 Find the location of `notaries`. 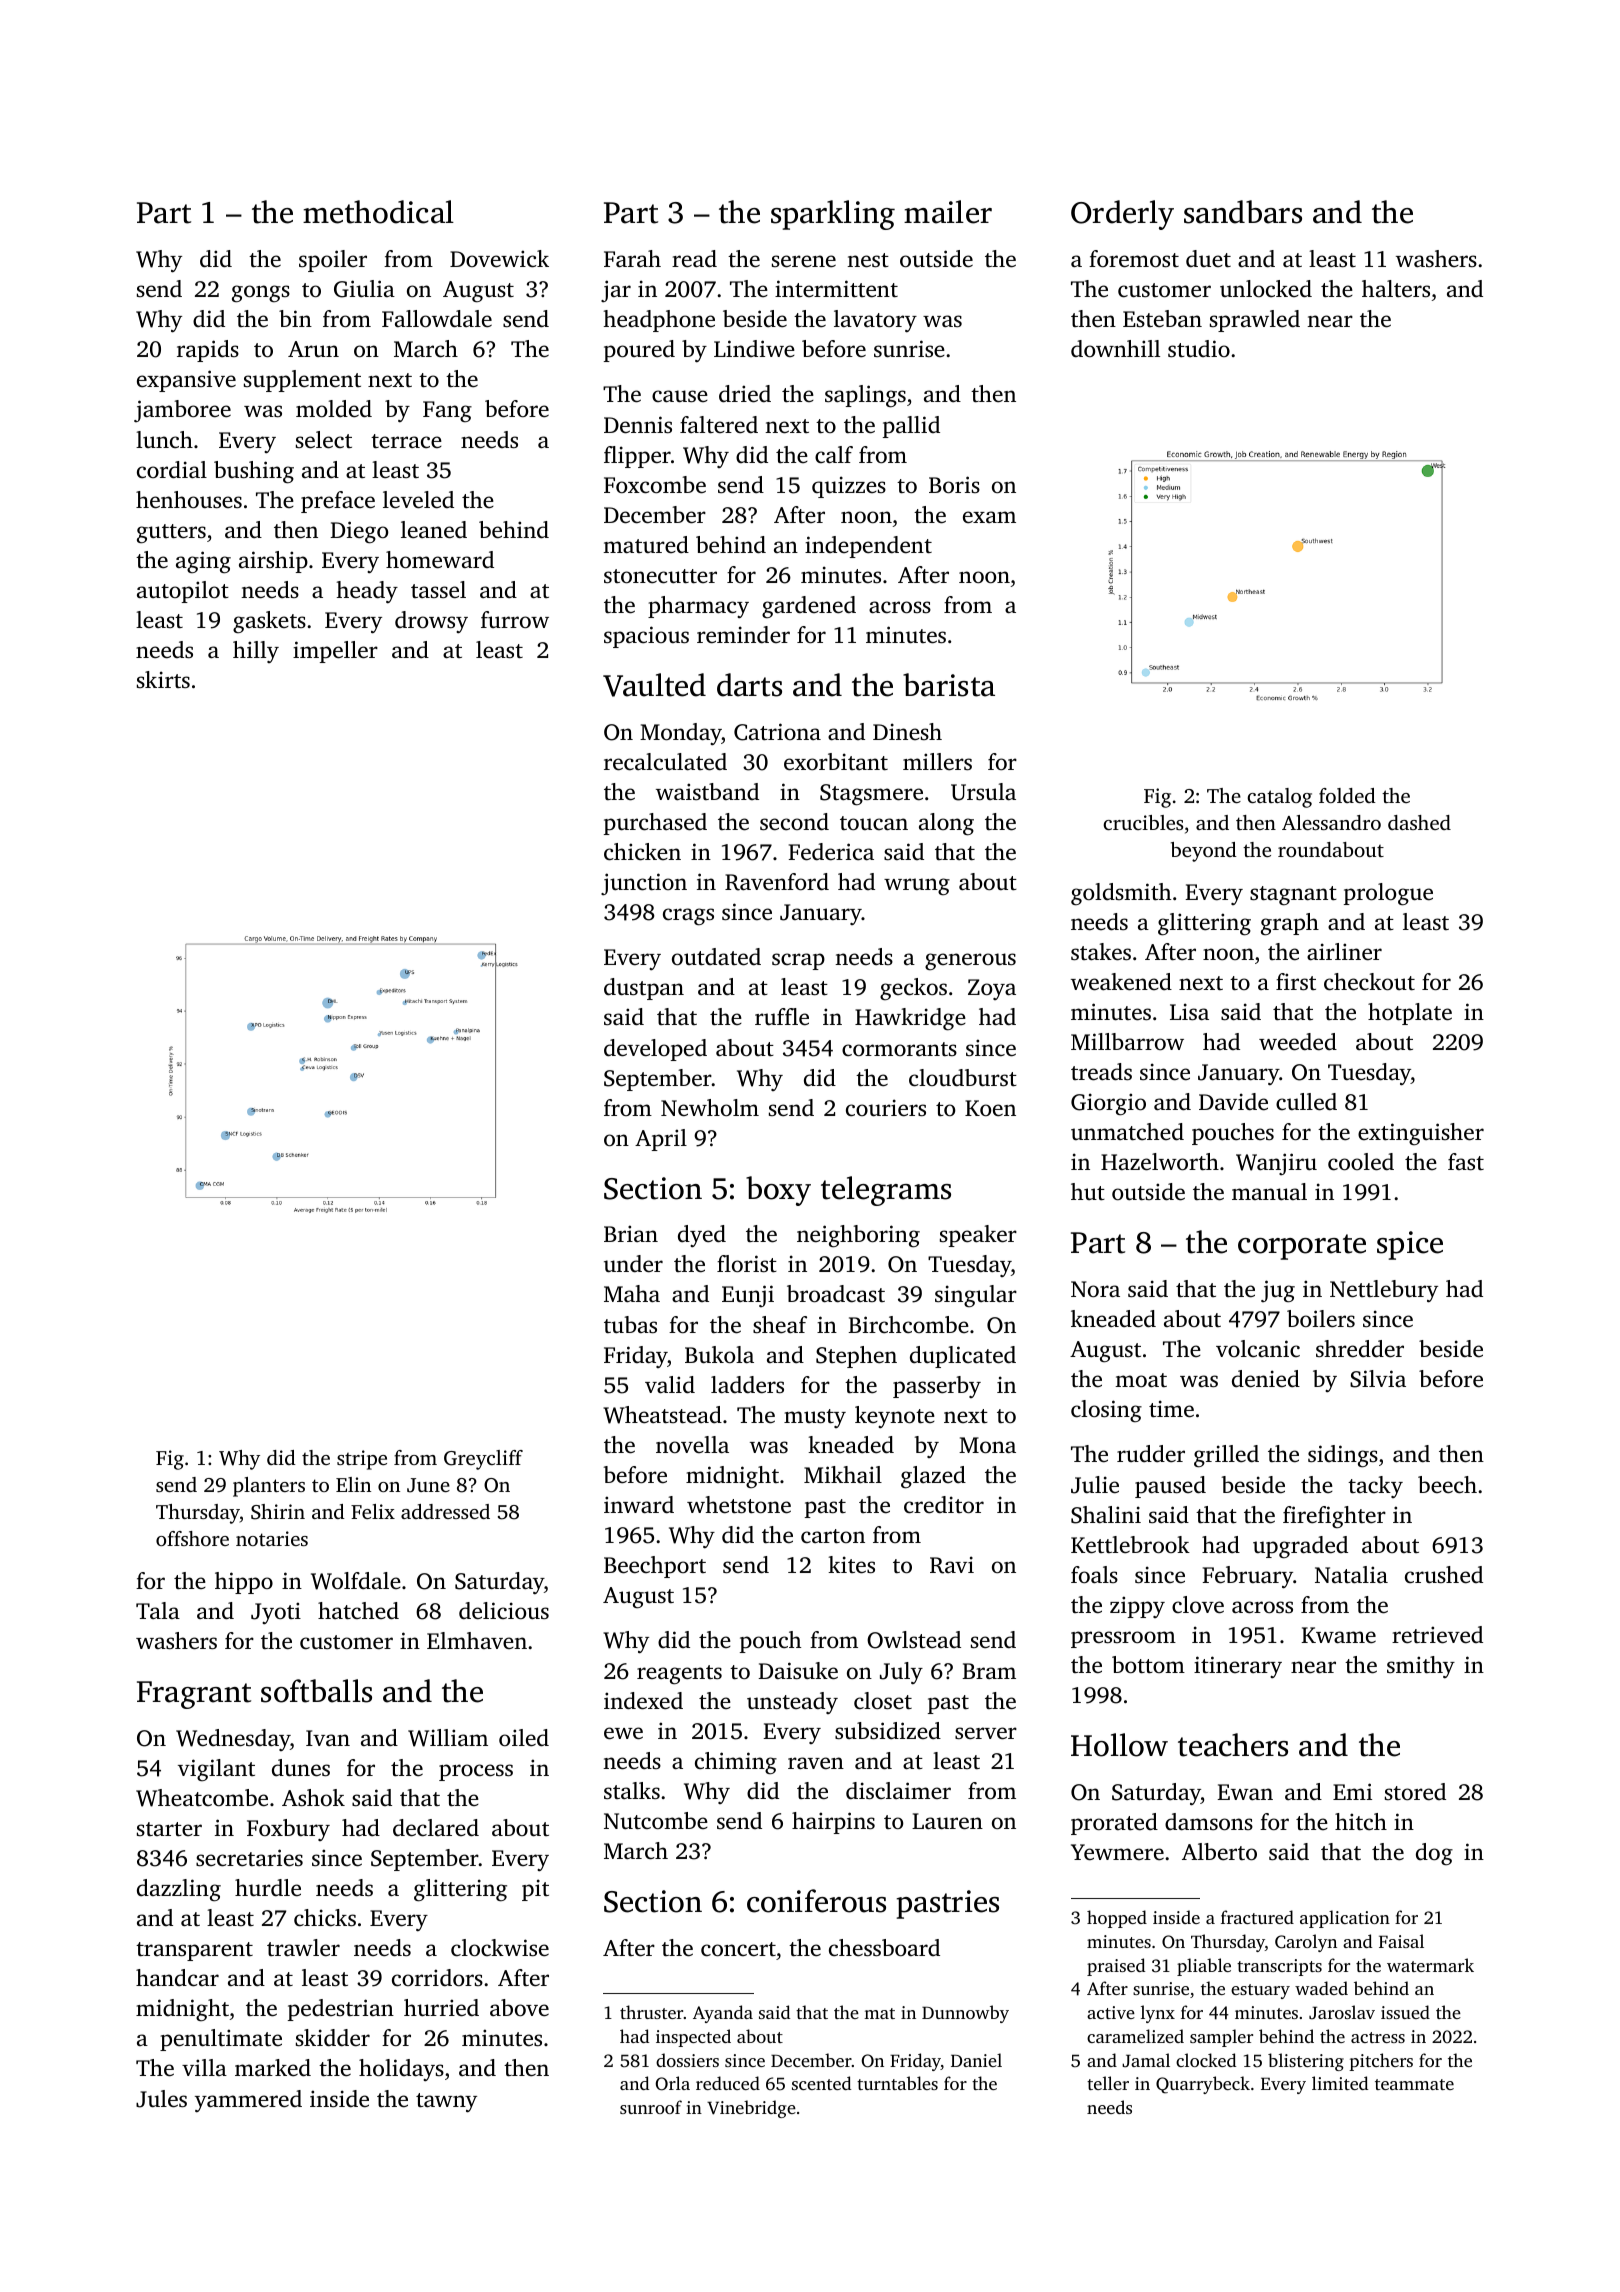

notaries is located at coordinates (272, 1538).
